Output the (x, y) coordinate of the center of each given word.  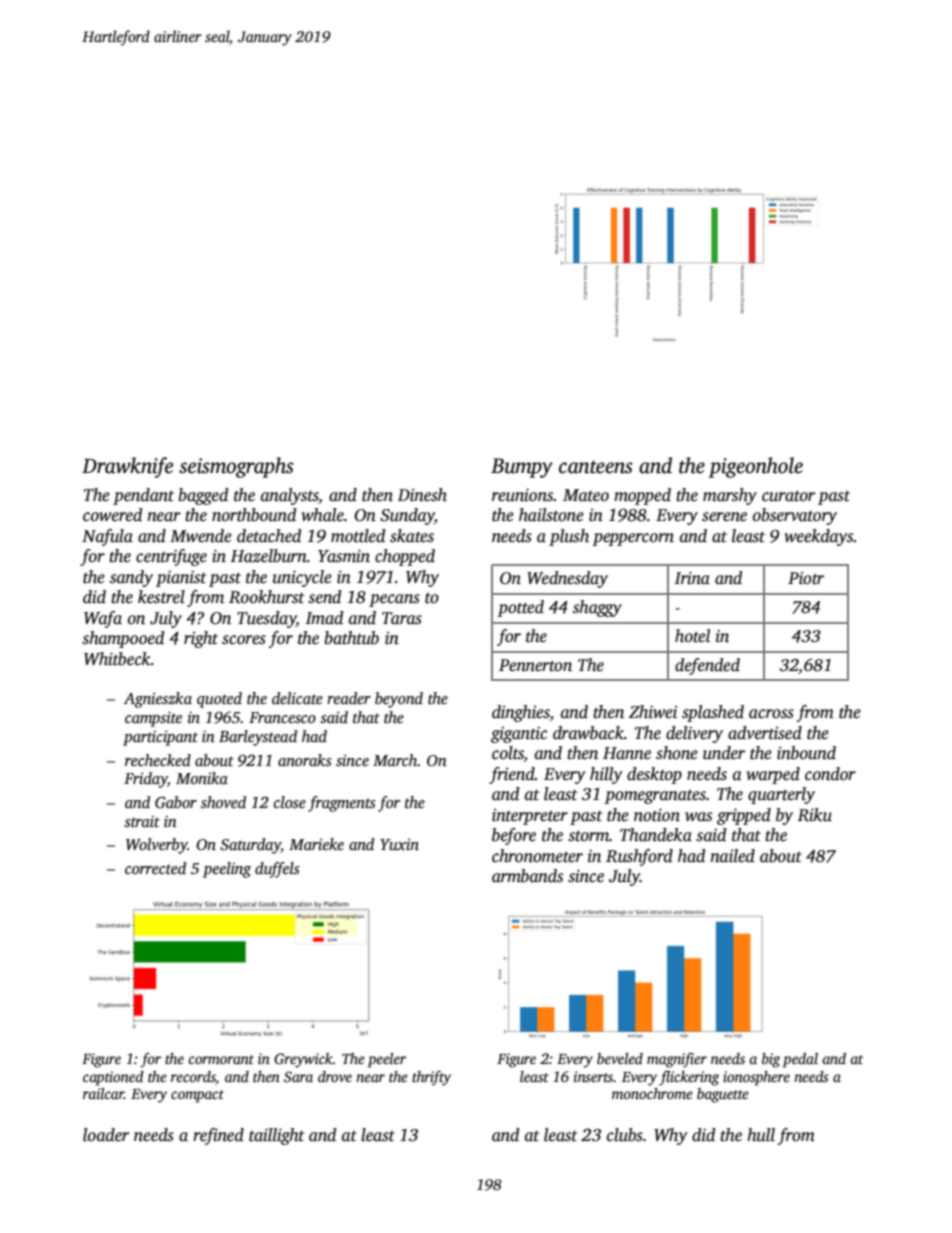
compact (197, 1096)
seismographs (236, 467)
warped (773, 775)
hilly (606, 775)
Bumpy (522, 468)
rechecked (158, 760)
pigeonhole (756, 467)
